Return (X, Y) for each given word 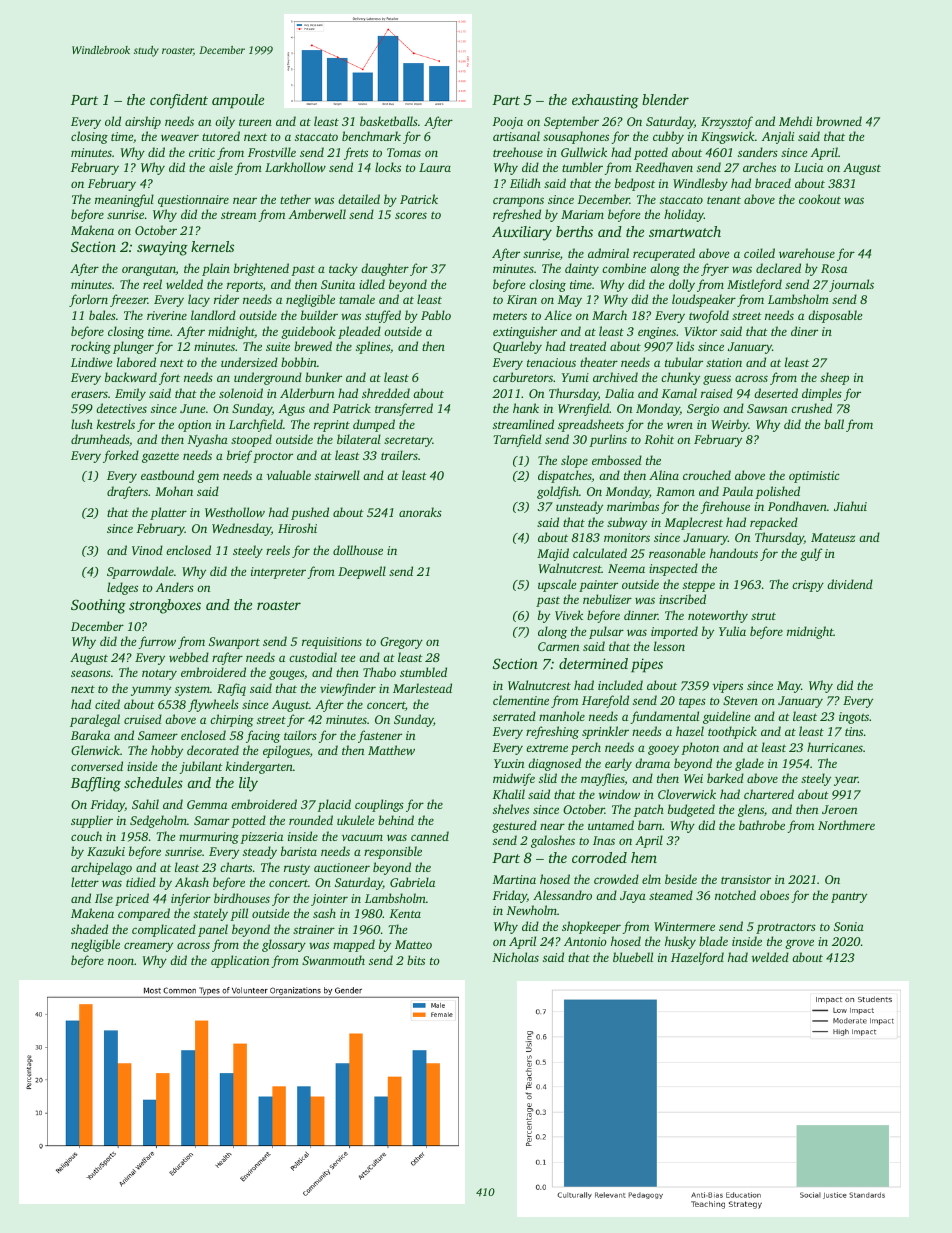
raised (717, 393)
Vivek (569, 615)
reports (245, 287)
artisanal (516, 136)
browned (839, 121)
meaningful (124, 200)
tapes (692, 703)
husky (680, 942)
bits (416, 960)
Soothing (98, 606)
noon (121, 961)
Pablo (436, 315)
